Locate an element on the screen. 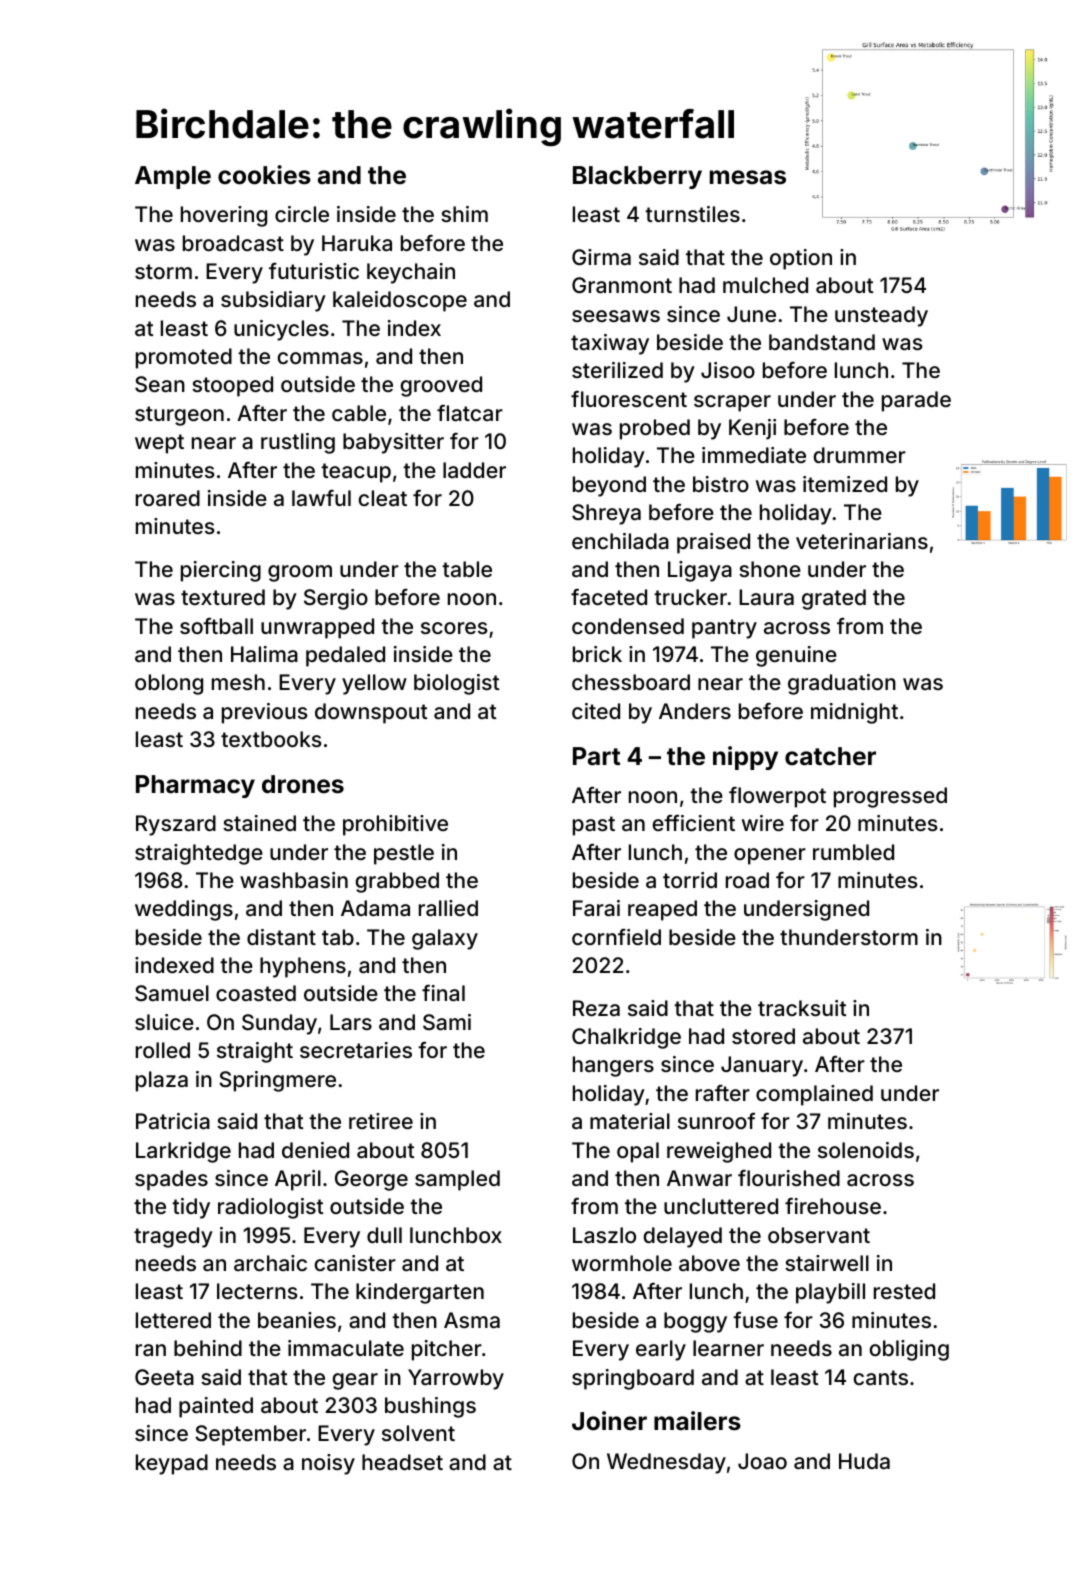  subsidiary is located at coordinates (273, 301).
